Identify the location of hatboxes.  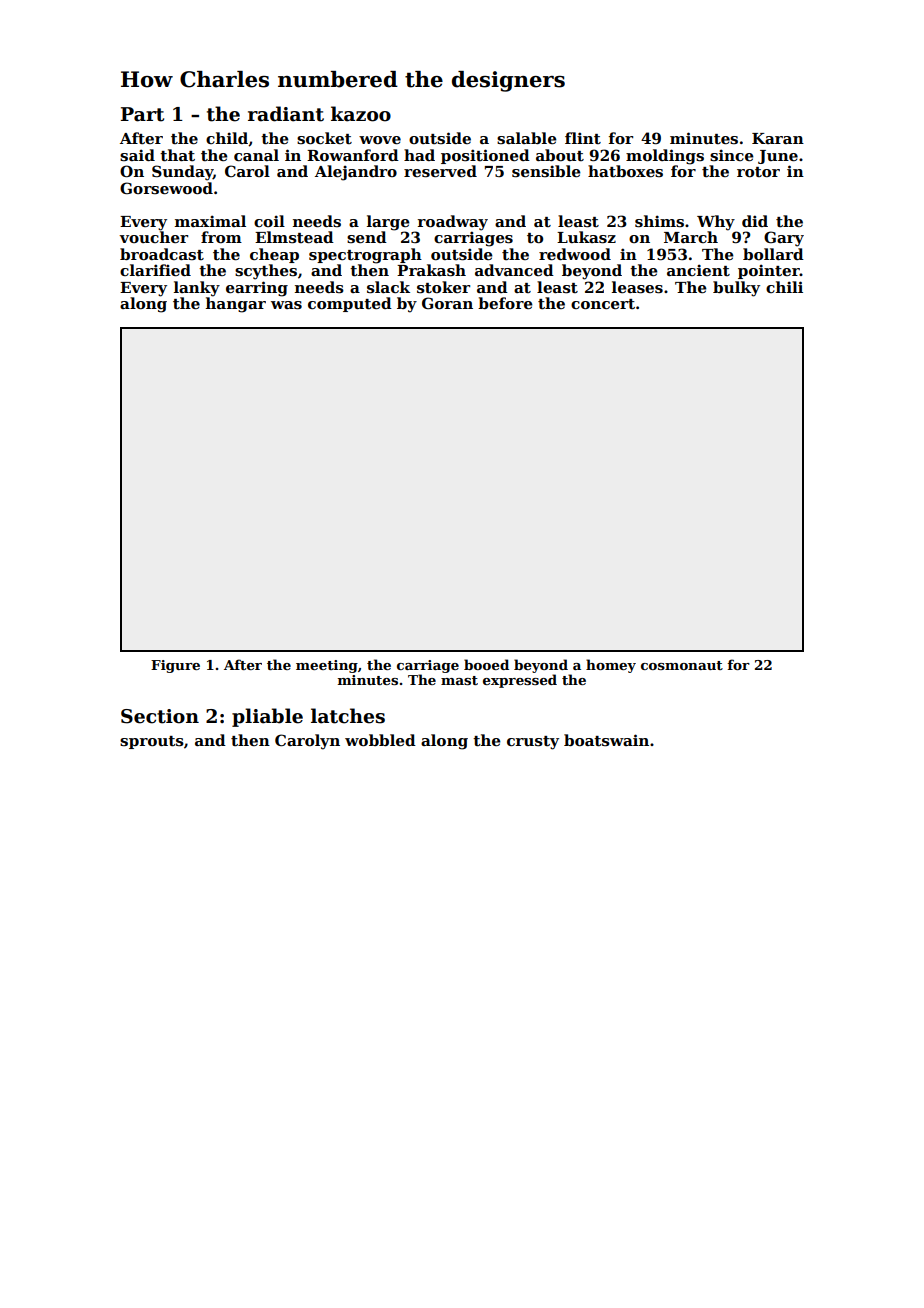
(625, 171).
